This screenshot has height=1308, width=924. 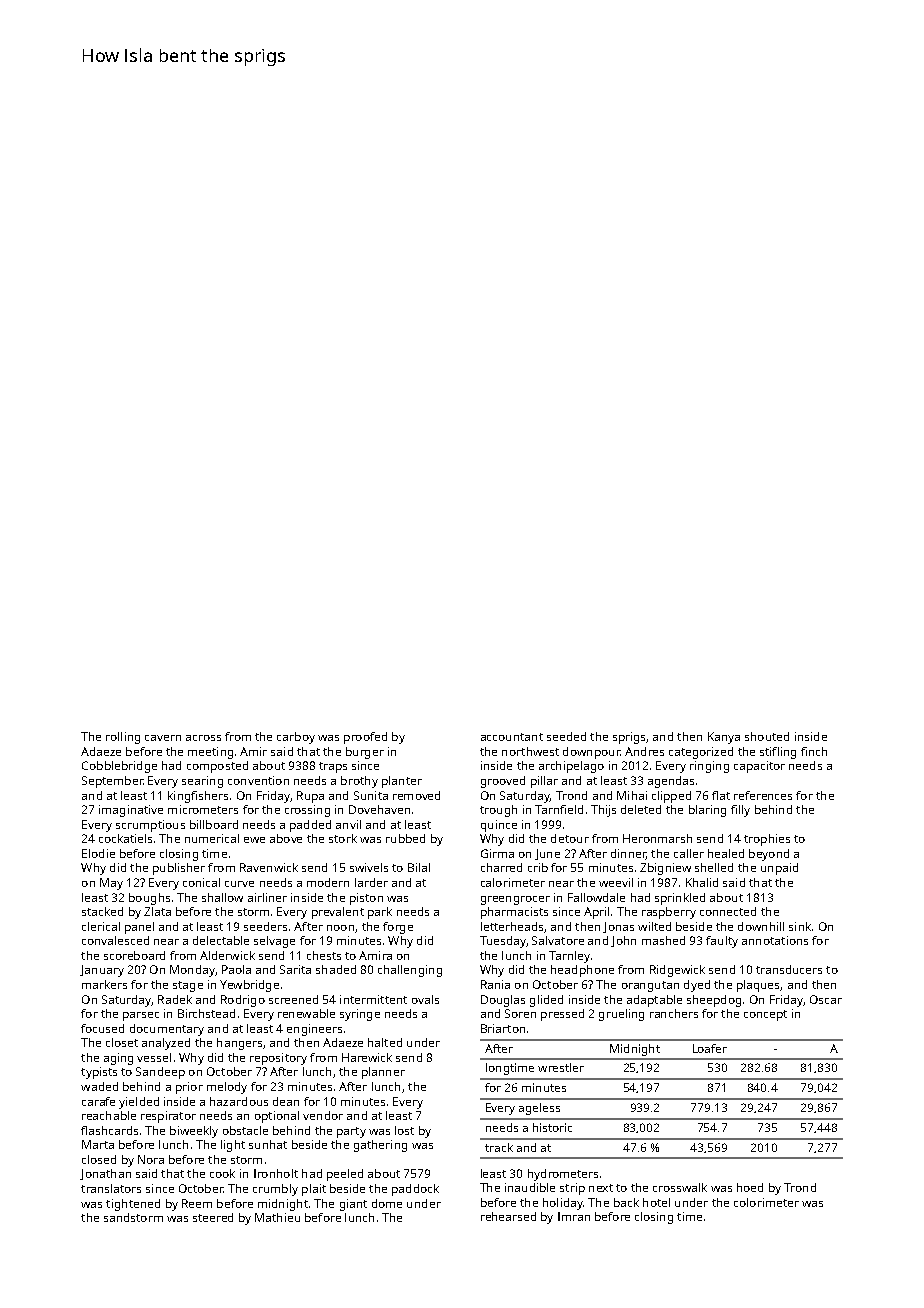 I want to click on panel, so click(x=139, y=928).
